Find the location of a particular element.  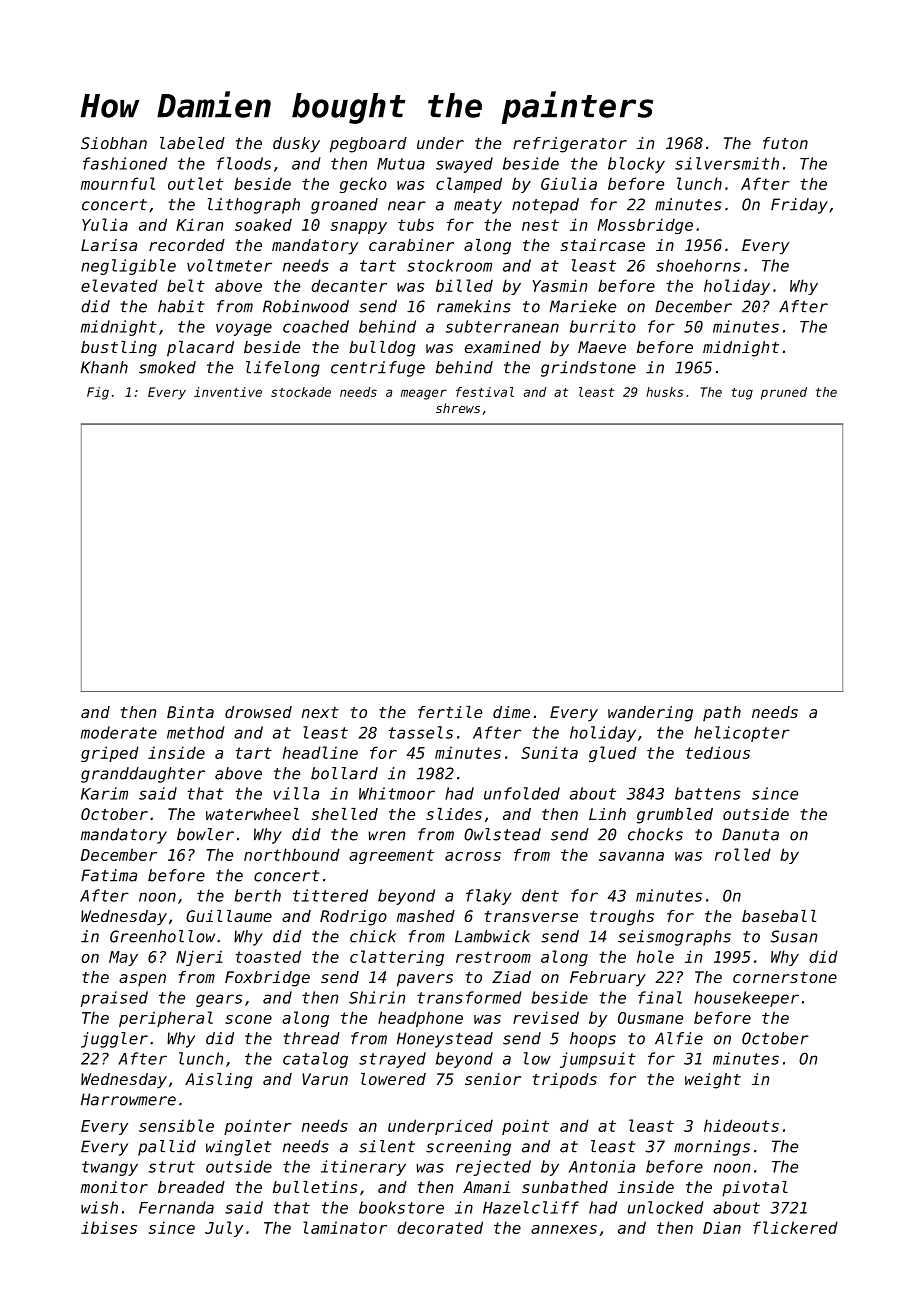

mornings is located at coordinates (712, 1148).
